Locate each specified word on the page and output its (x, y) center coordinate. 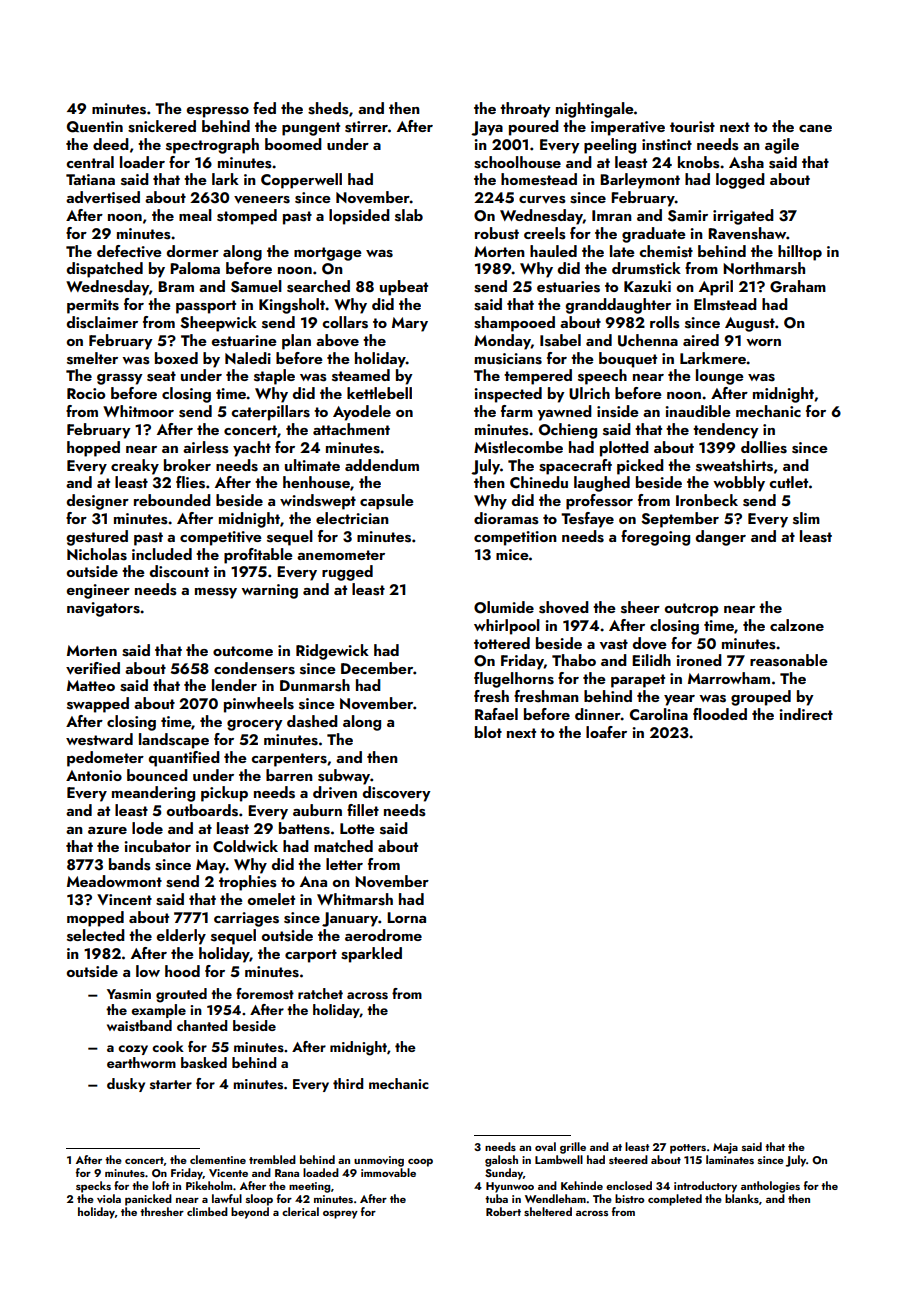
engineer (98, 591)
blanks (742, 1198)
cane (815, 128)
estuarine (244, 341)
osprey (340, 1215)
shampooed (514, 324)
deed (111, 144)
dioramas (506, 518)
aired (701, 340)
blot (488, 732)
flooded (720, 714)
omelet (271, 899)
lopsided (359, 217)
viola (109, 1198)
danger (720, 538)
